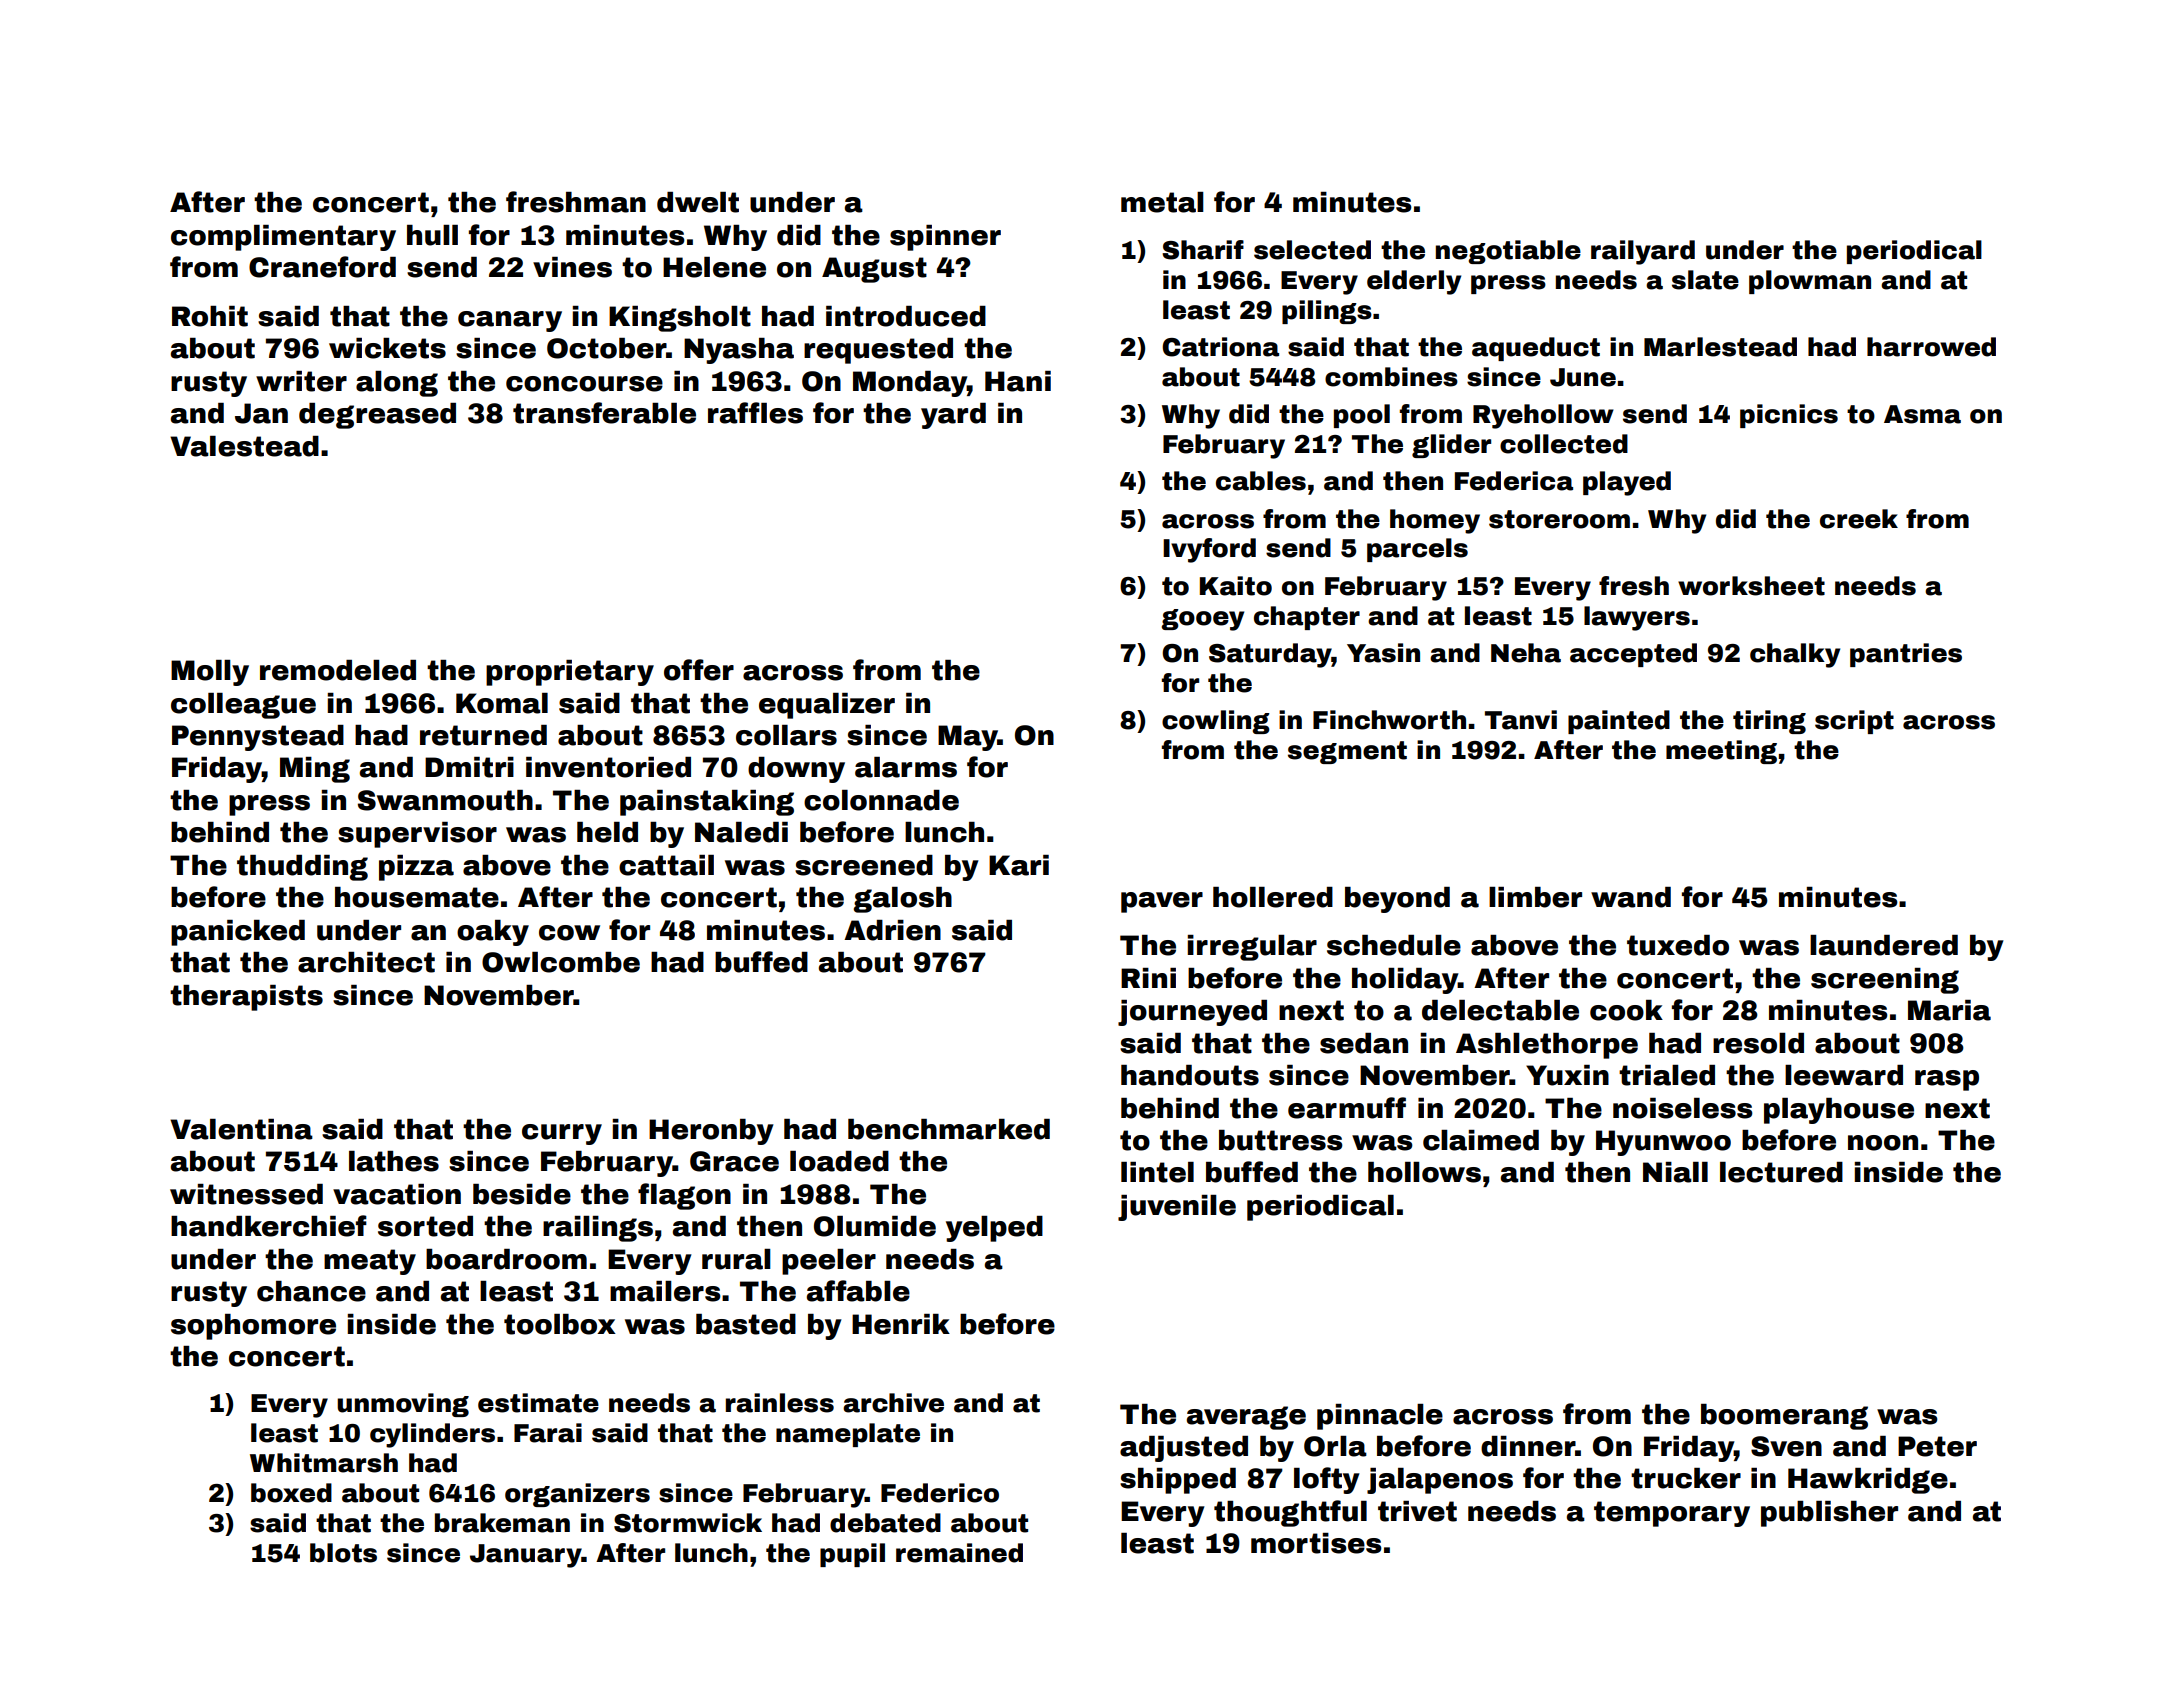 This image has height=1683, width=2178. Describe the element at coordinates (881, 800) in the image. I see `colonnade` at that location.
